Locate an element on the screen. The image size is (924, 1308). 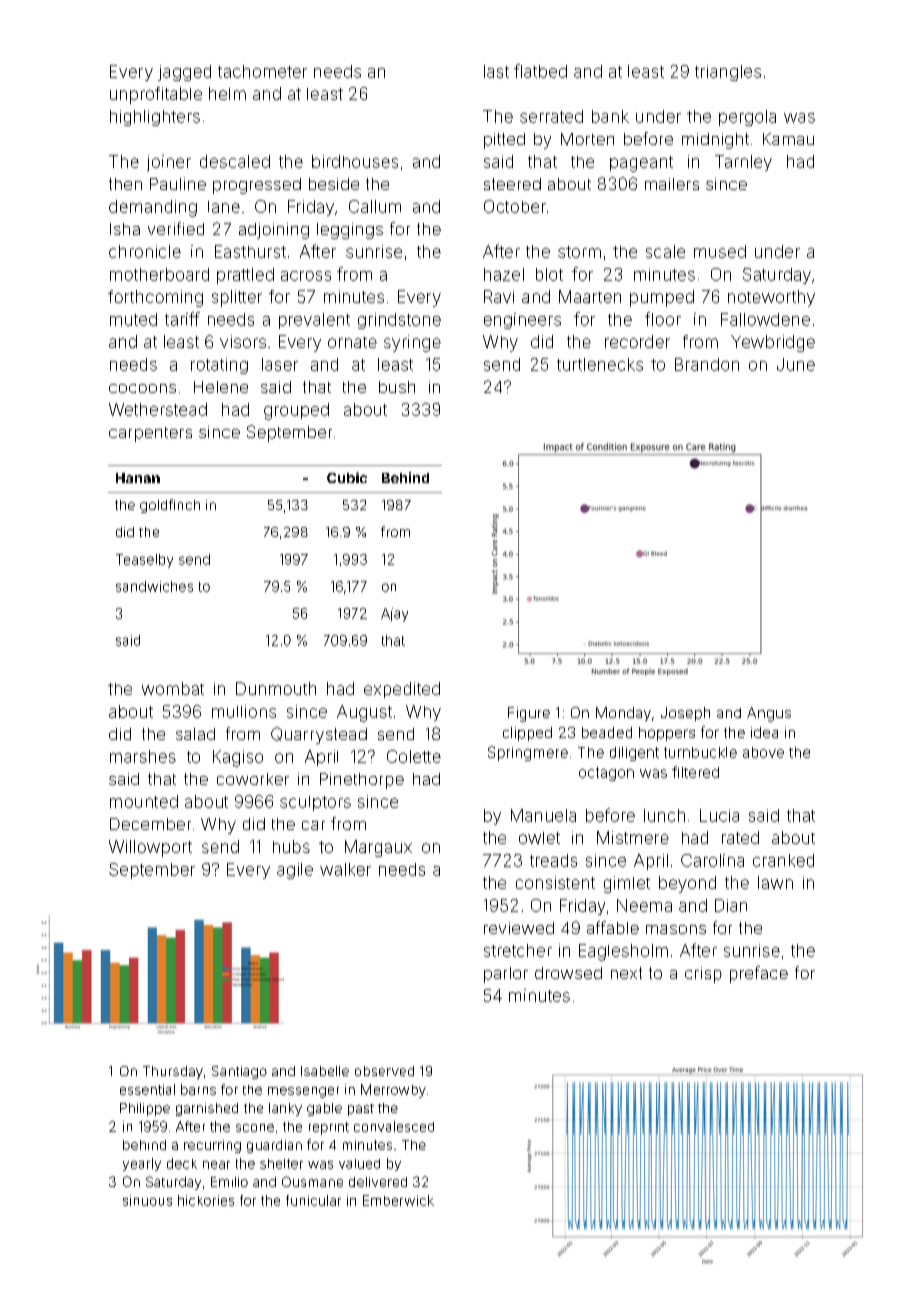
wombat is located at coordinates (173, 688).
